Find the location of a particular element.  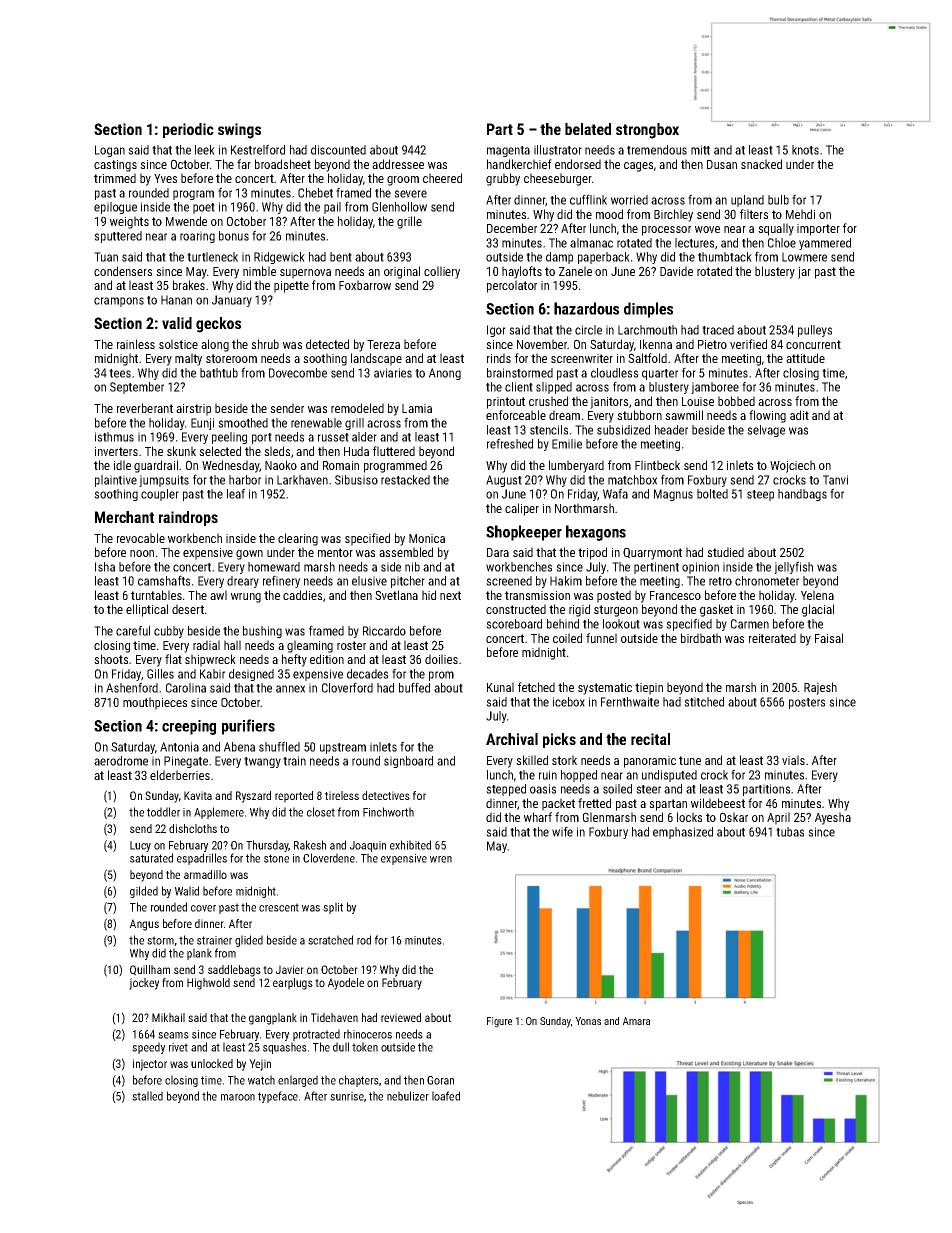

epilogue is located at coordinates (115, 208).
